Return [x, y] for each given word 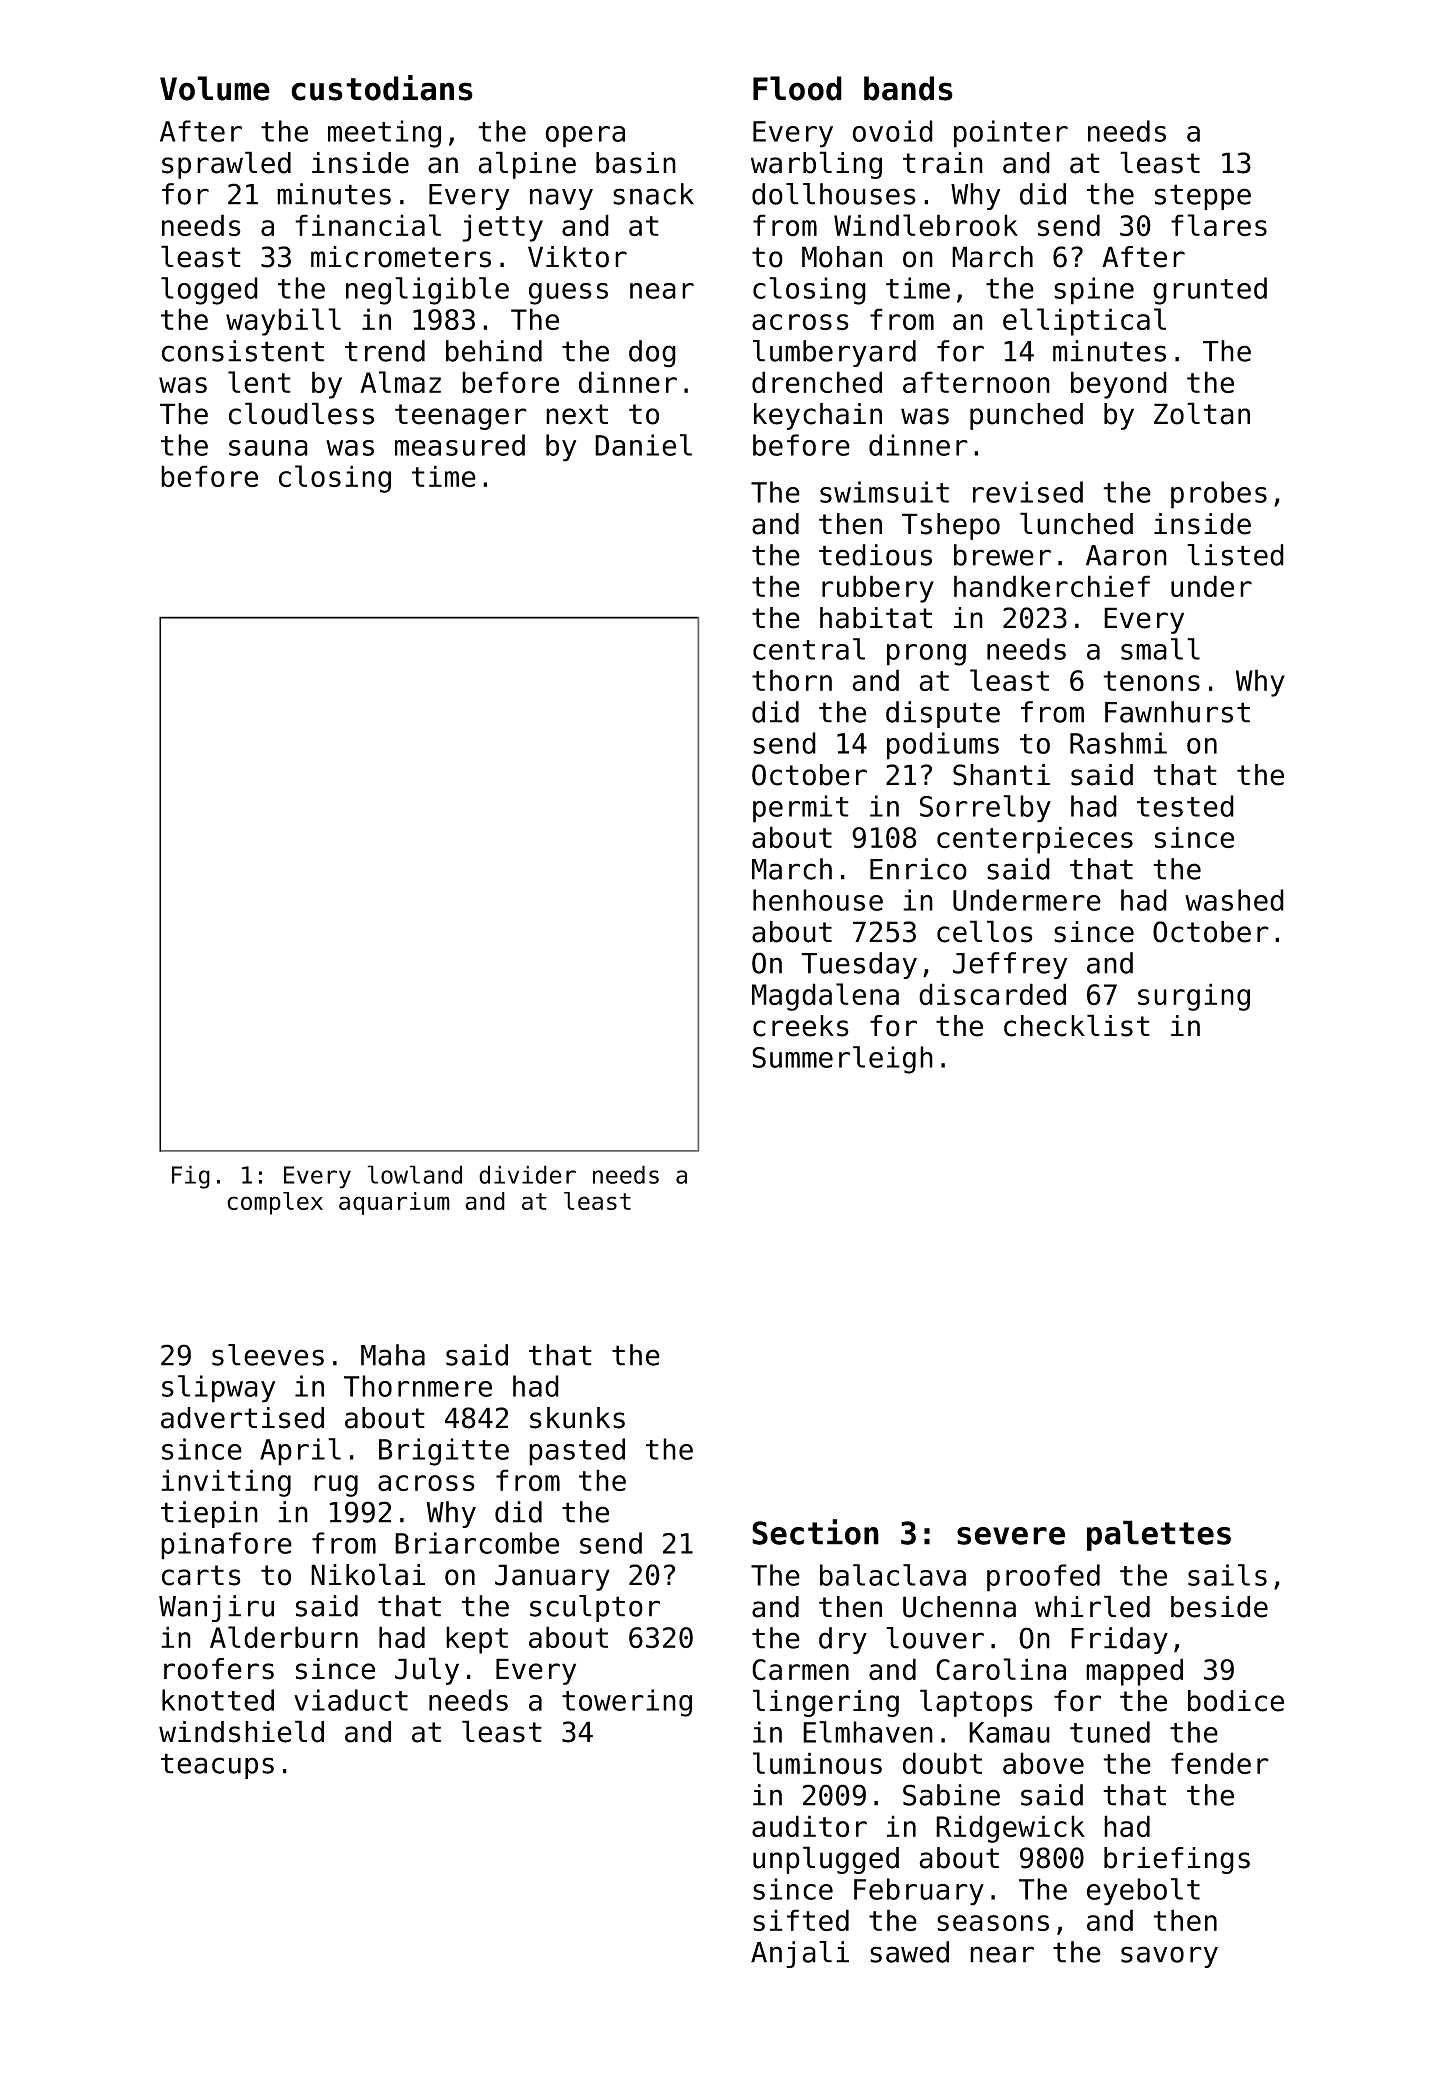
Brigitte [444, 1452]
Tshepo [951, 526]
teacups [217, 1766]
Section [815, 1532]
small [1160, 649]
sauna [268, 448]
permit [801, 809]
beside [1219, 1607]
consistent [243, 351]
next [577, 414]
